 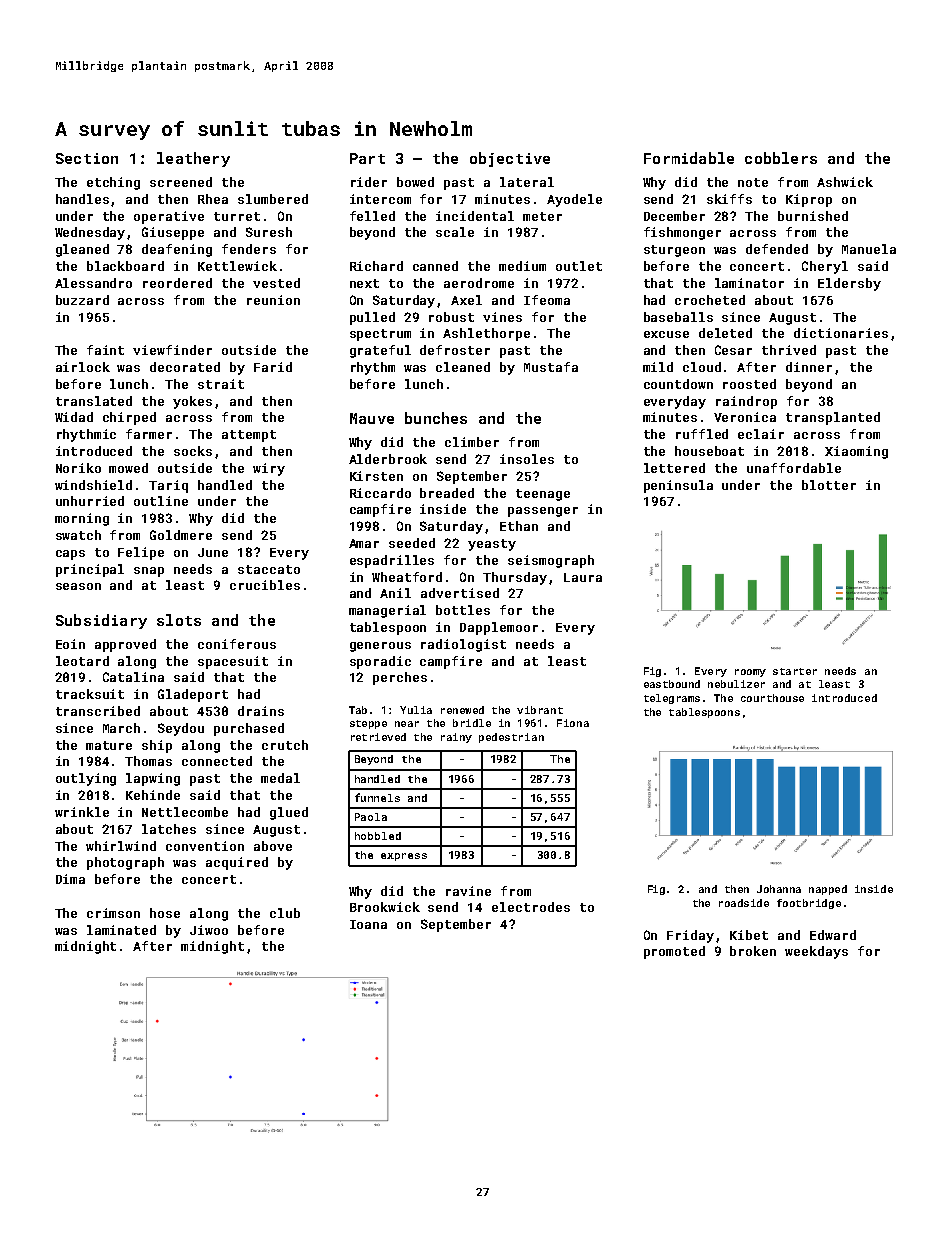 What do you see at coordinates (462, 710) in the image?
I see `renewed` at bounding box center [462, 710].
